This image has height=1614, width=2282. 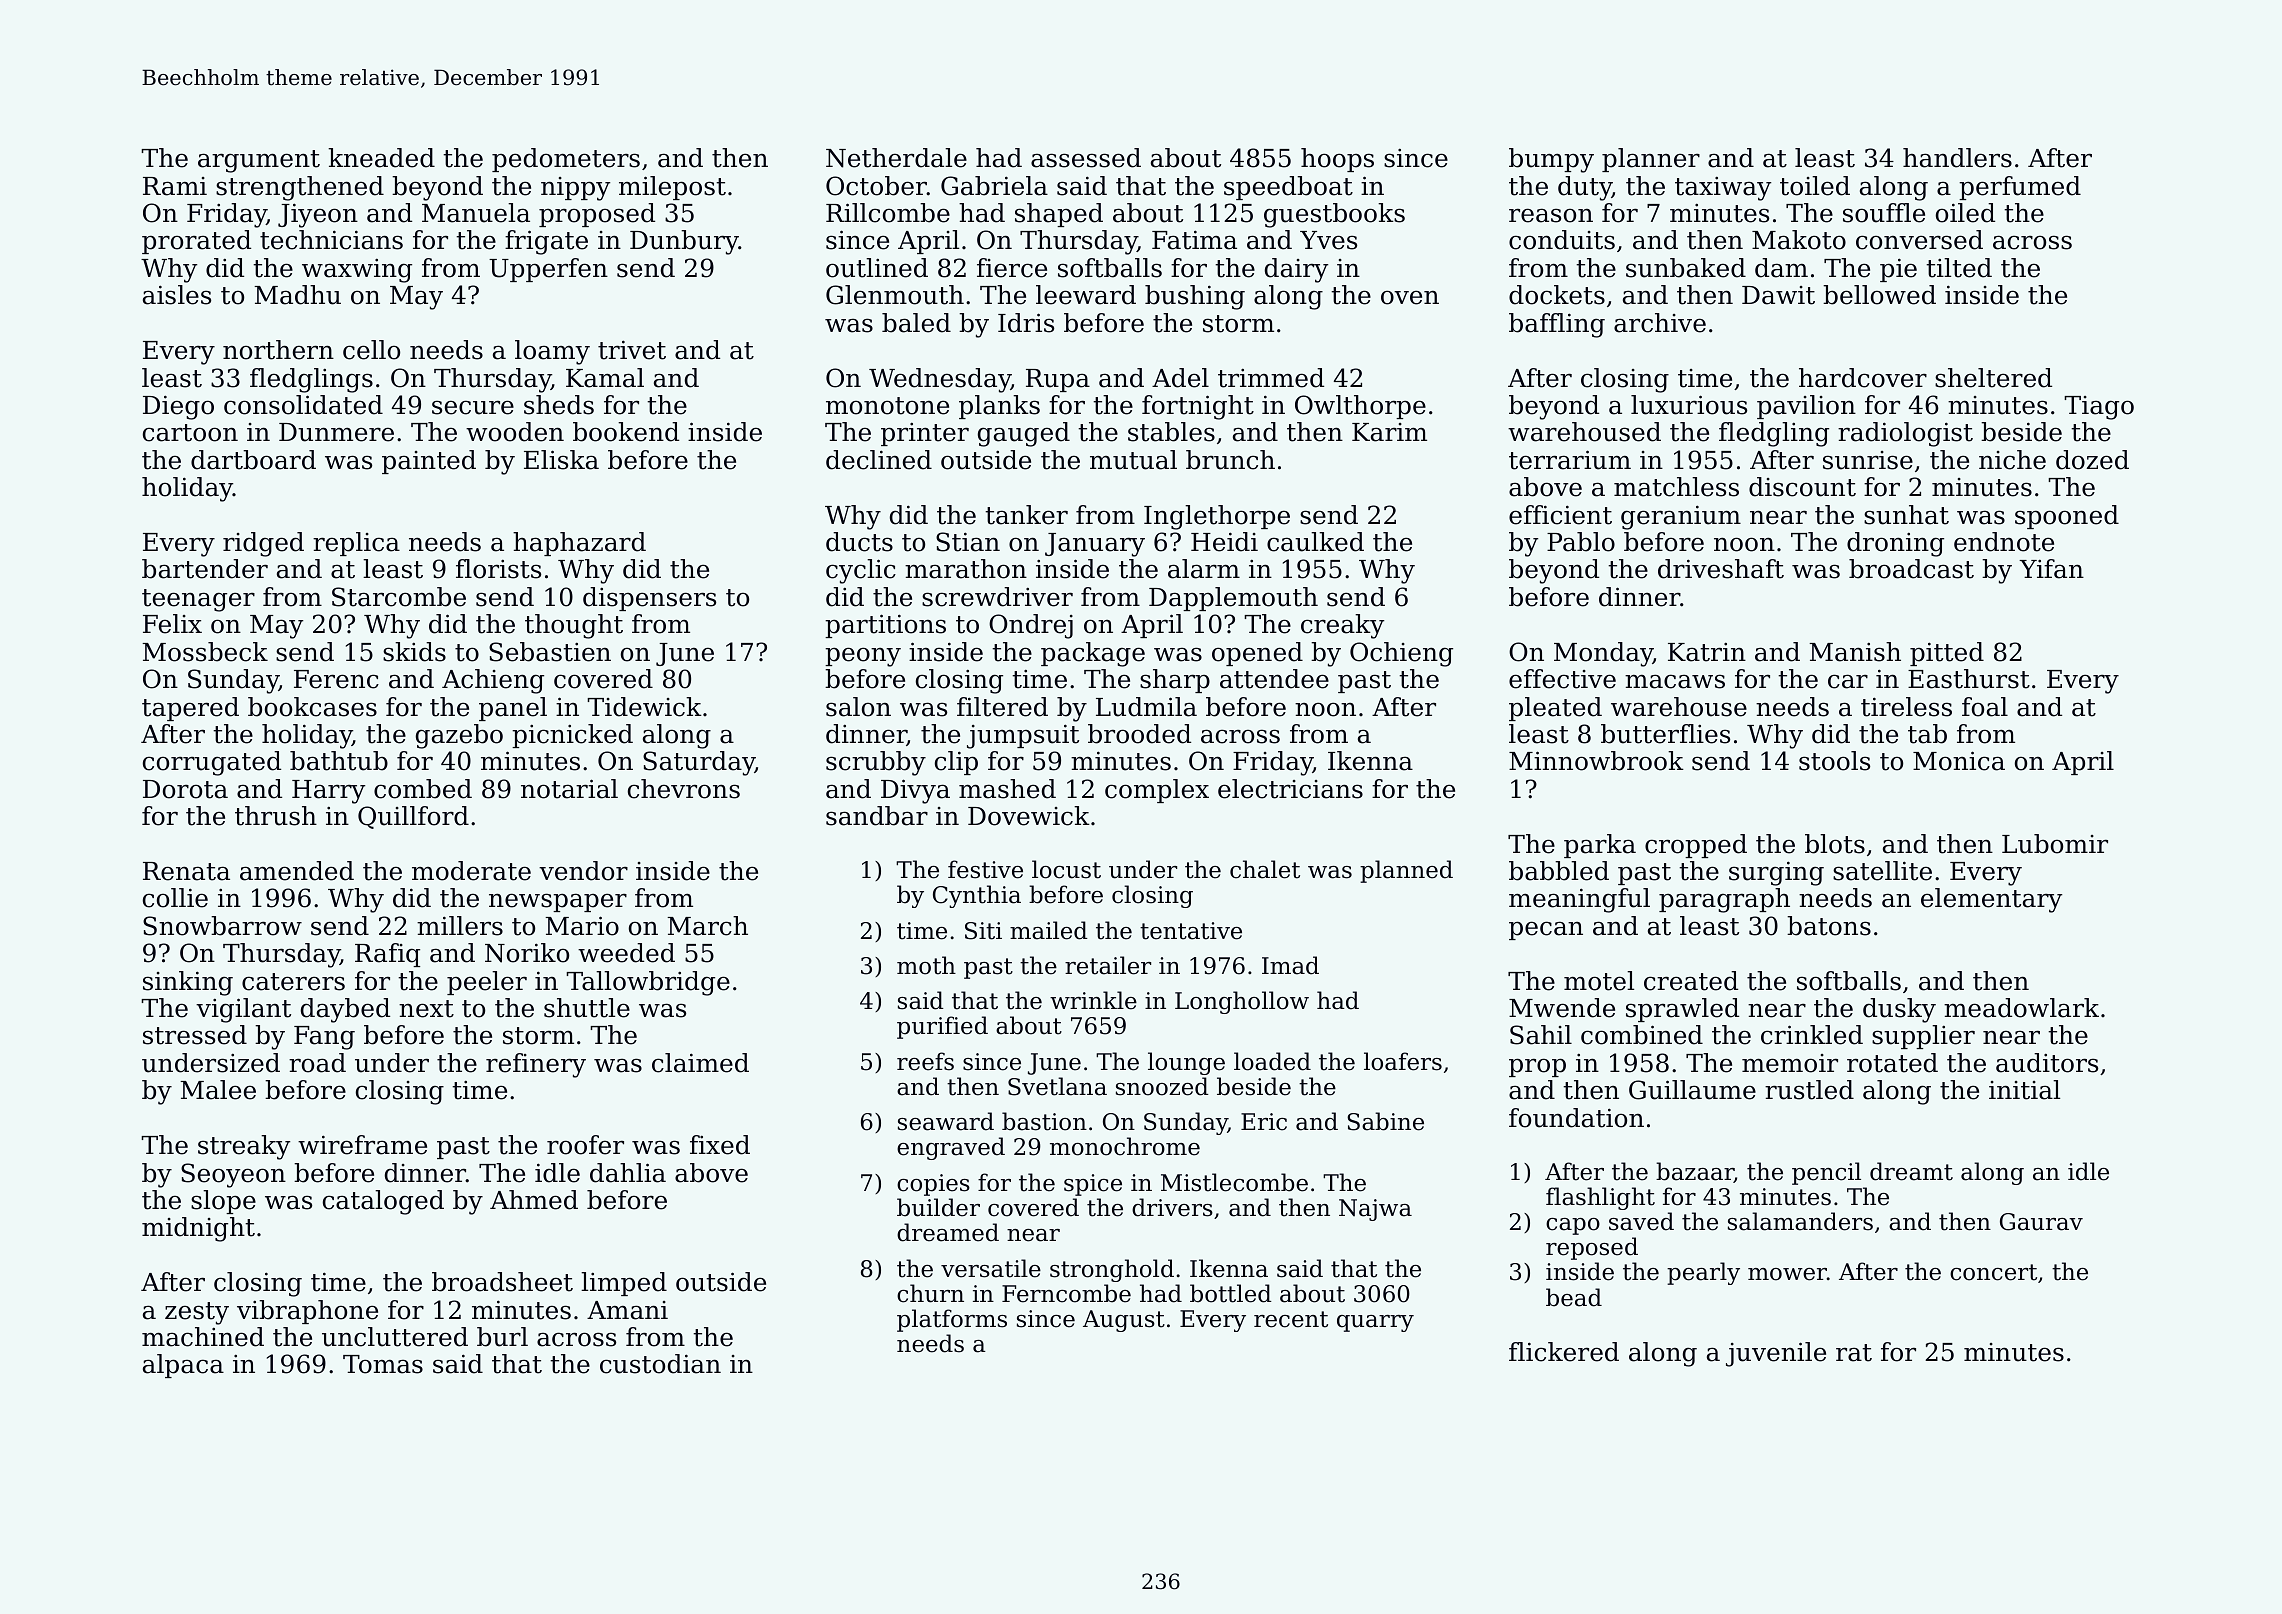 I want to click on luxurious, so click(x=1689, y=405).
